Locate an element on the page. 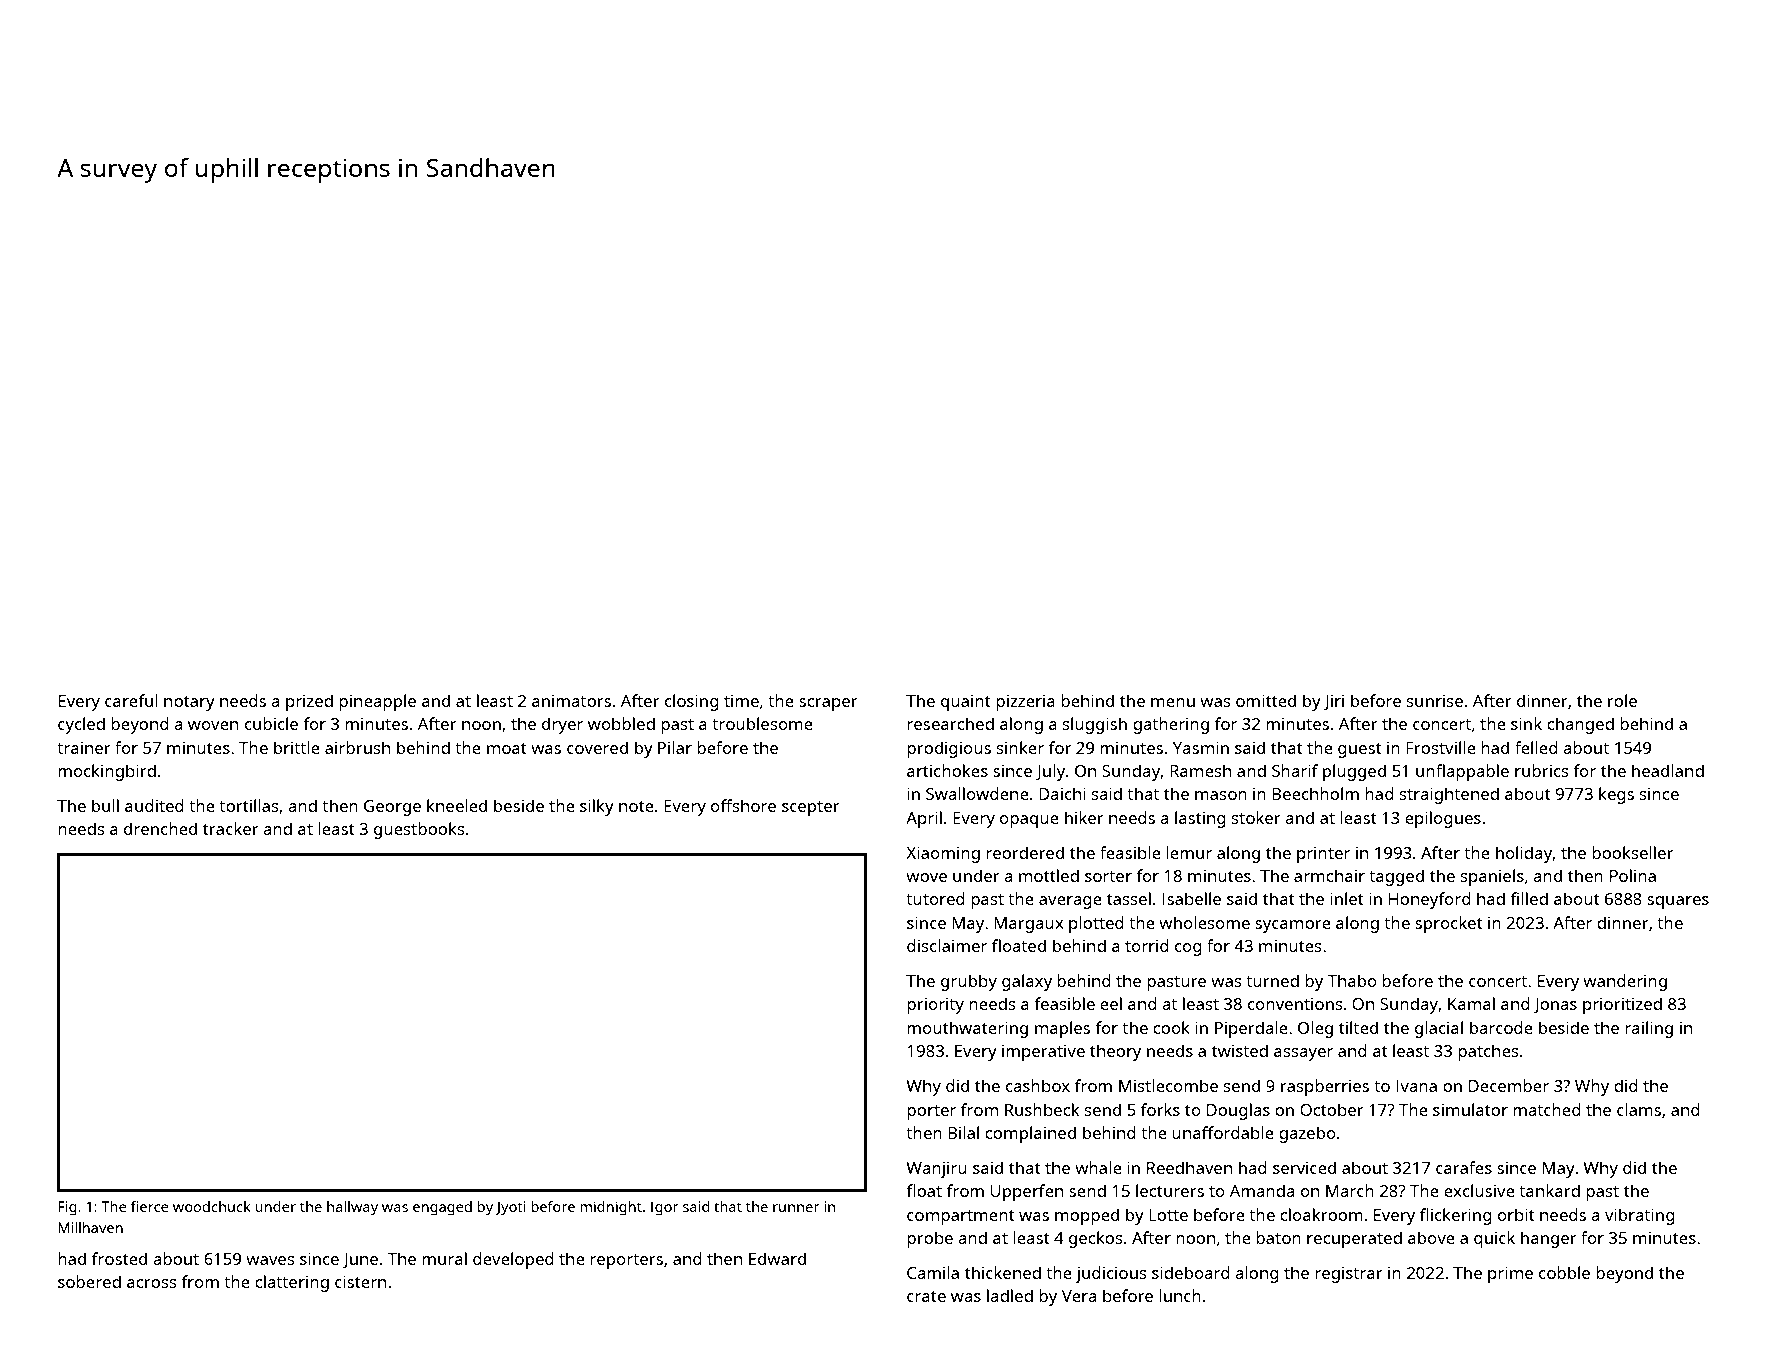 This document has width=1773, height=1370. changed is located at coordinates (1580, 725).
